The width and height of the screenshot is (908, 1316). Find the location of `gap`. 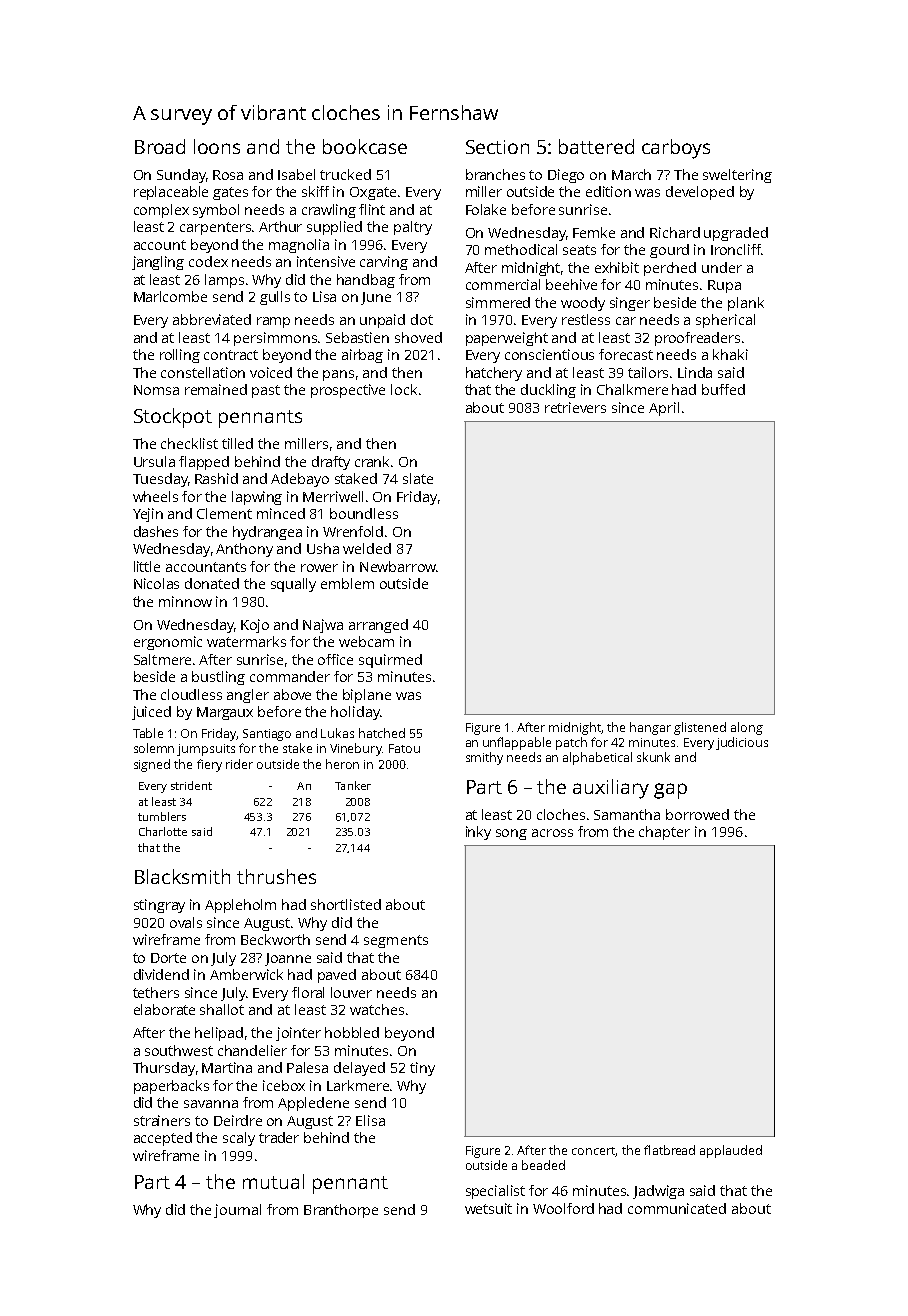

gap is located at coordinates (670, 791).
